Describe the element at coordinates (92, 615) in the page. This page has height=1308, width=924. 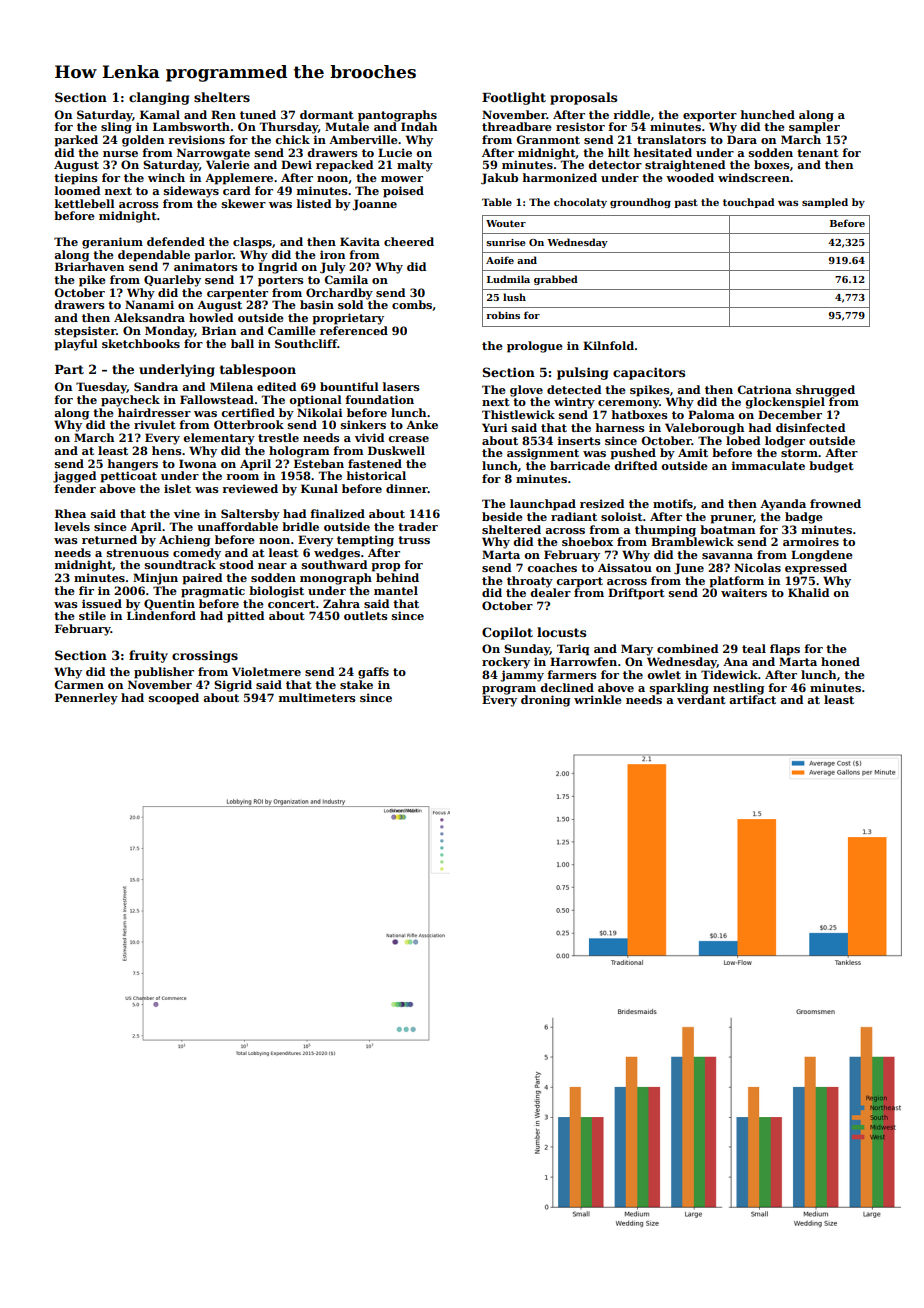
I see `stile` at that location.
